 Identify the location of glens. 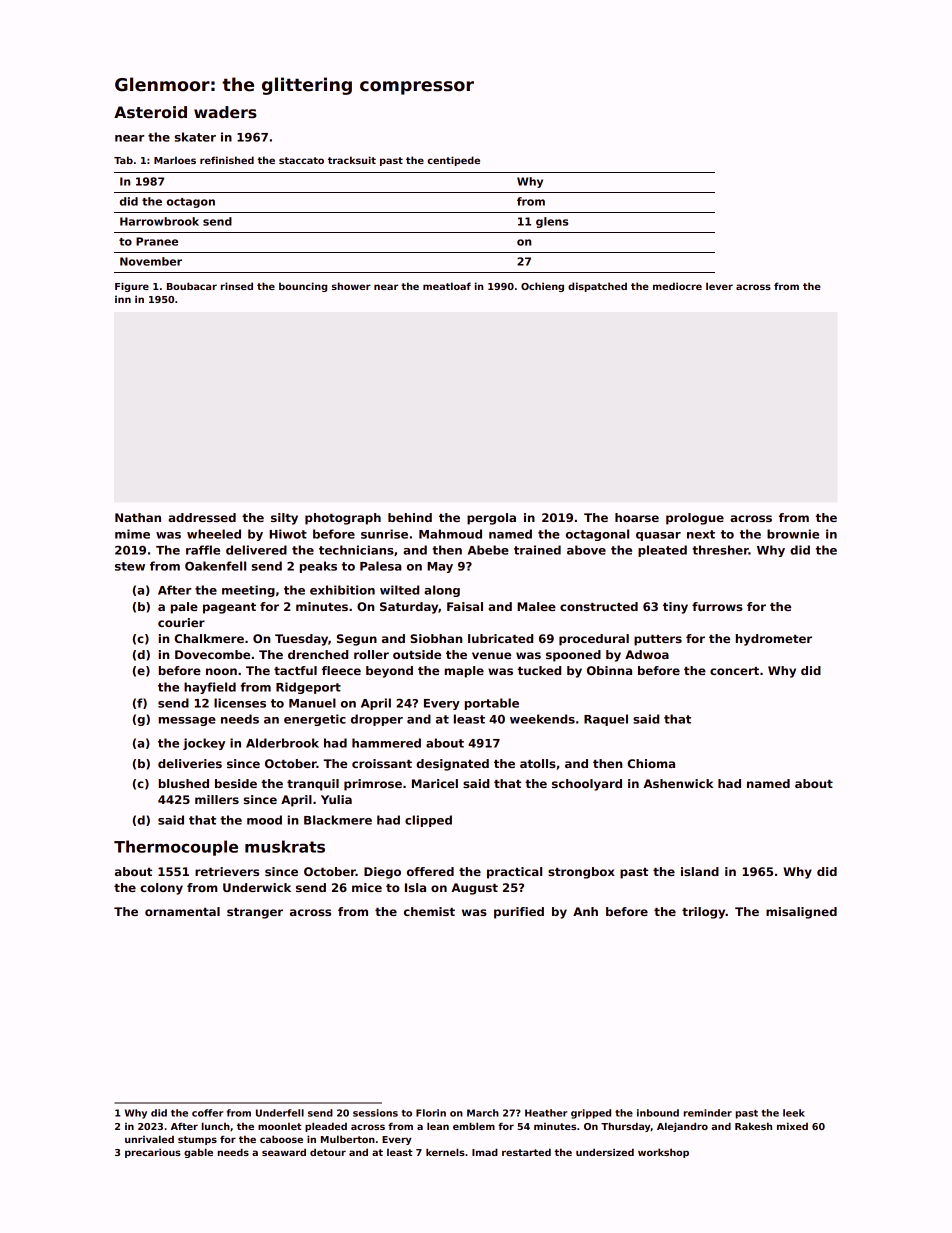
(552, 222).
